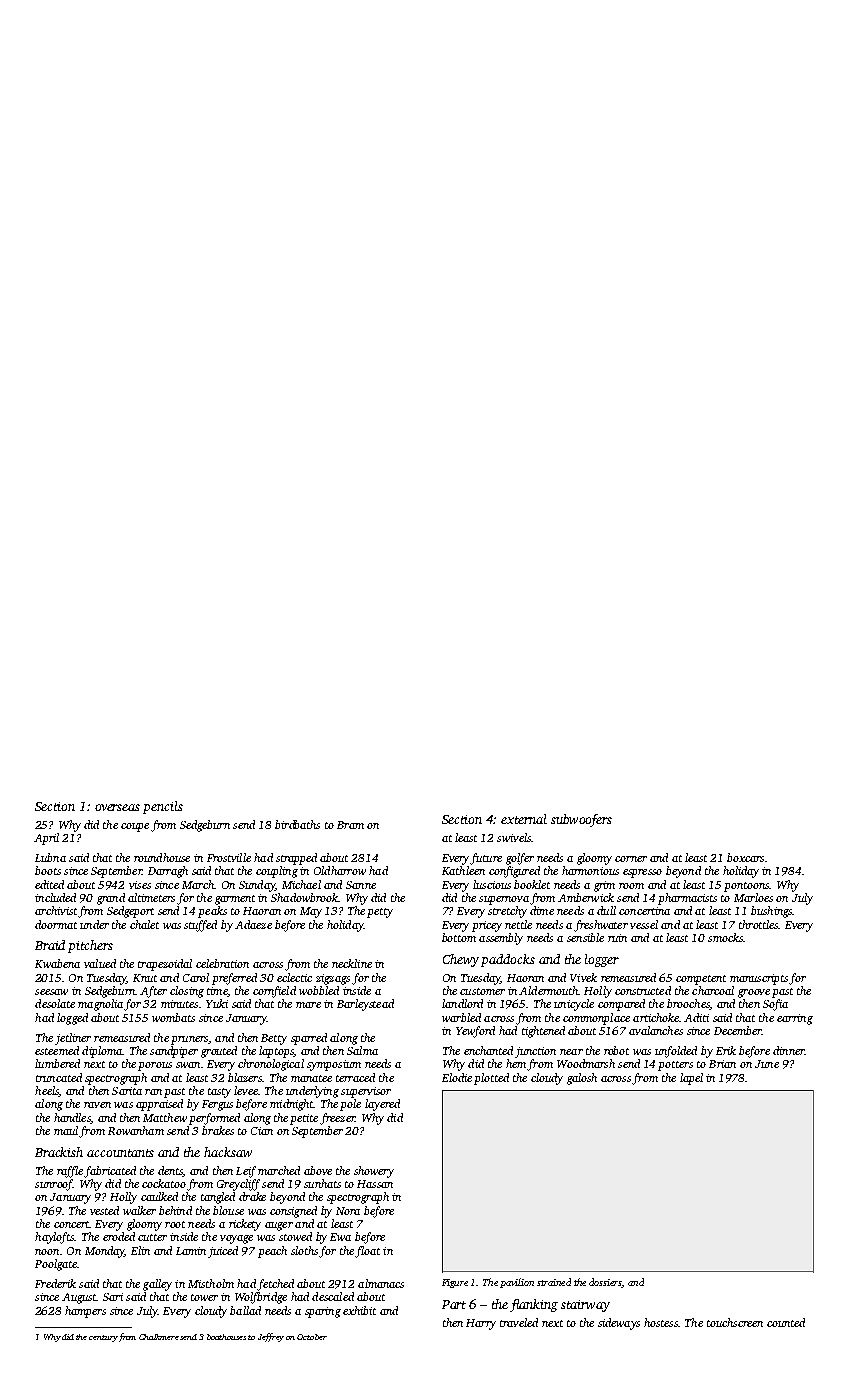 Image resolution: width=849 pixels, height=1400 pixels. I want to click on Brackish, so click(59, 1152).
